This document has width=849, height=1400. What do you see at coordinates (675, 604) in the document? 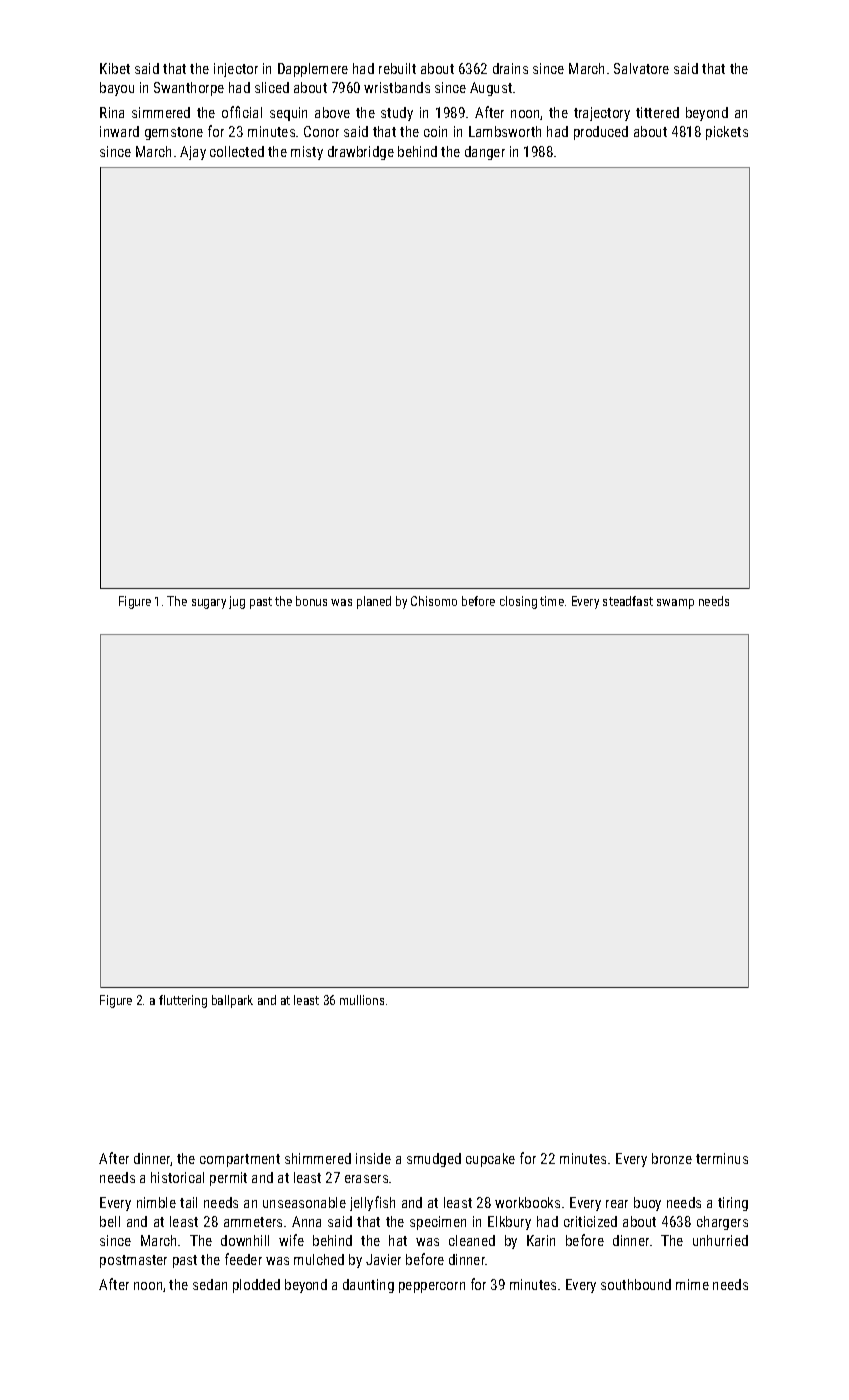
I see `swamp` at bounding box center [675, 604].
